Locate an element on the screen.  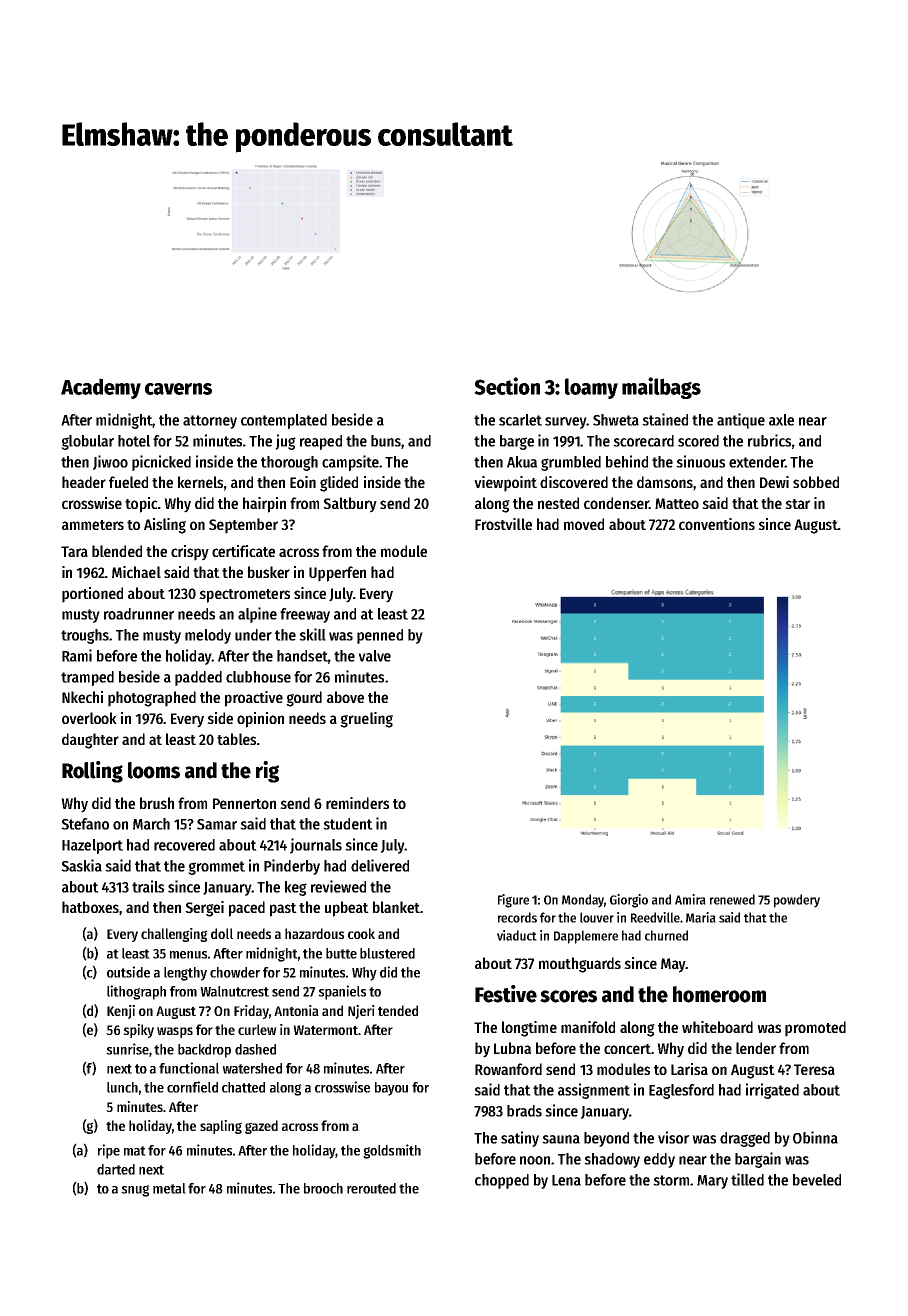
conventions is located at coordinates (717, 524).
